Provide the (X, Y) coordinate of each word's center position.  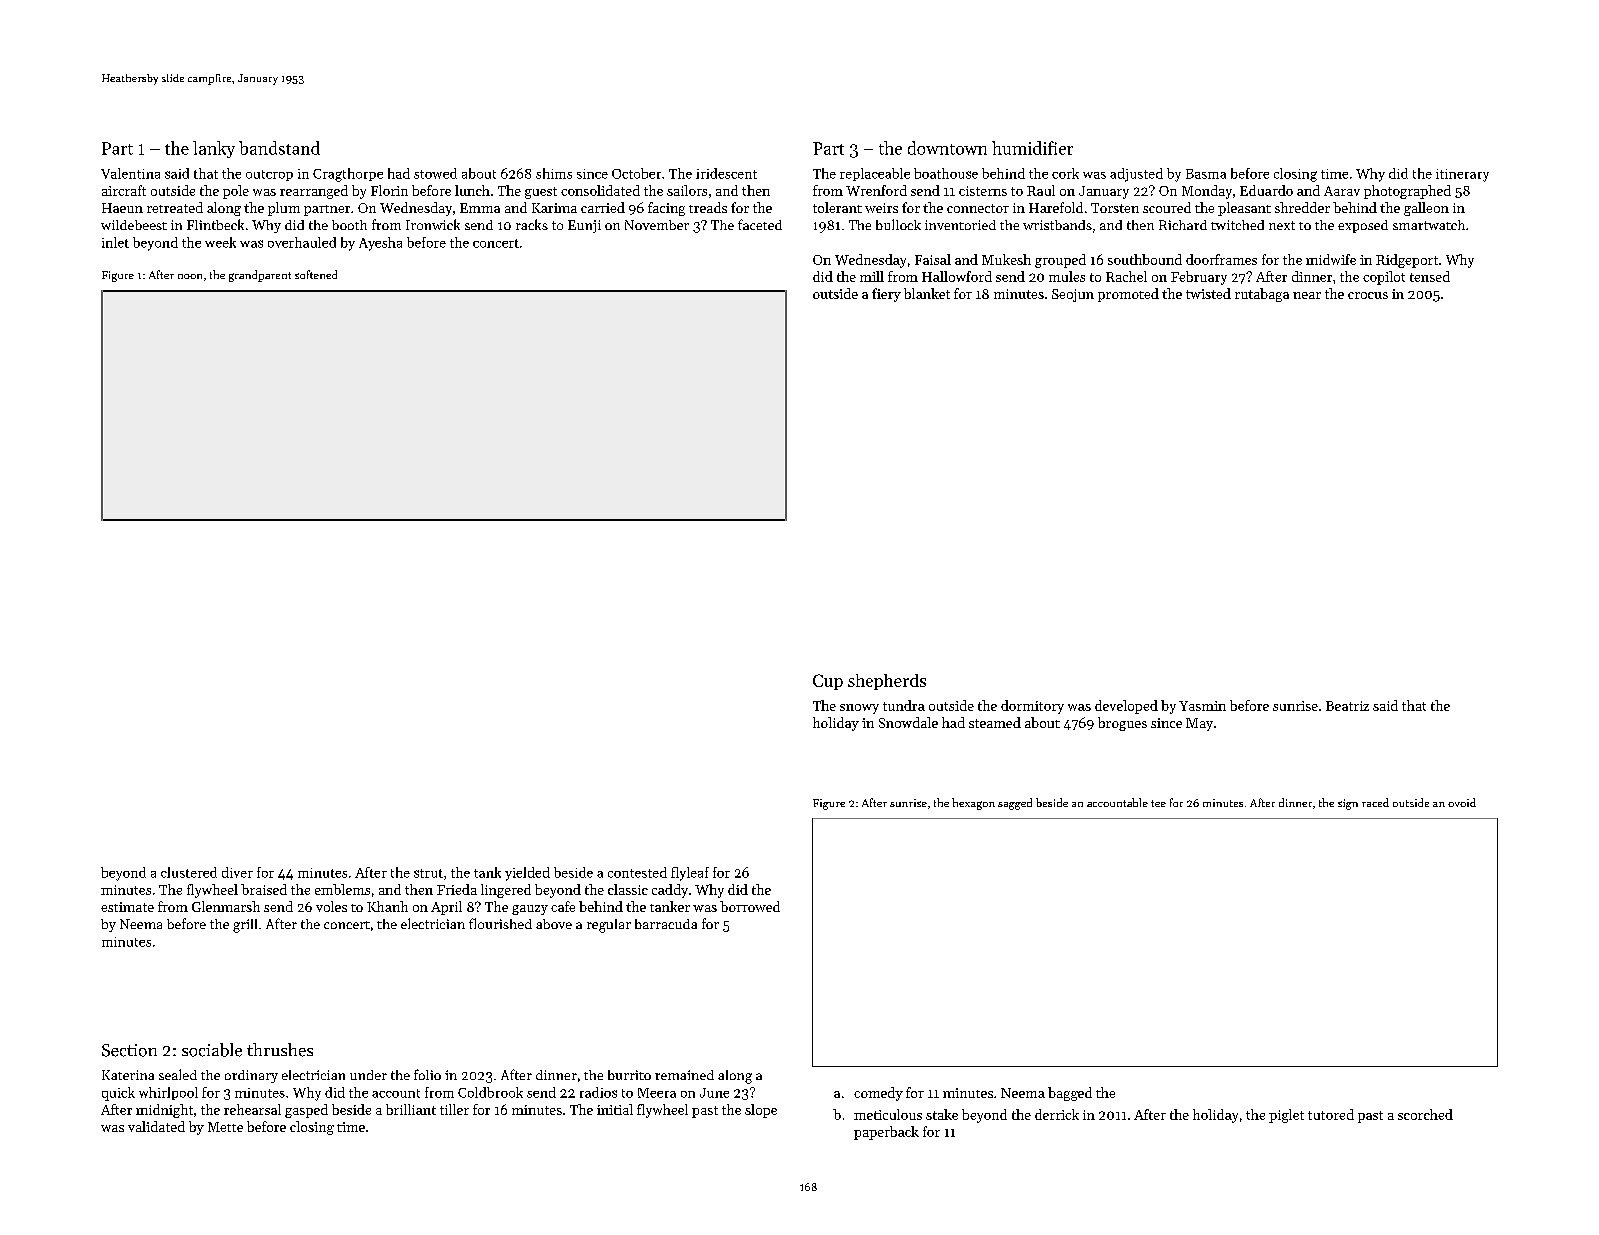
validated (156, 1126)
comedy (878, 1094)
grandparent (260, 276)
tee (1158, 803)
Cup (828, 682)
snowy (859, 709)
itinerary (1462, 175)
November (657, 225)
